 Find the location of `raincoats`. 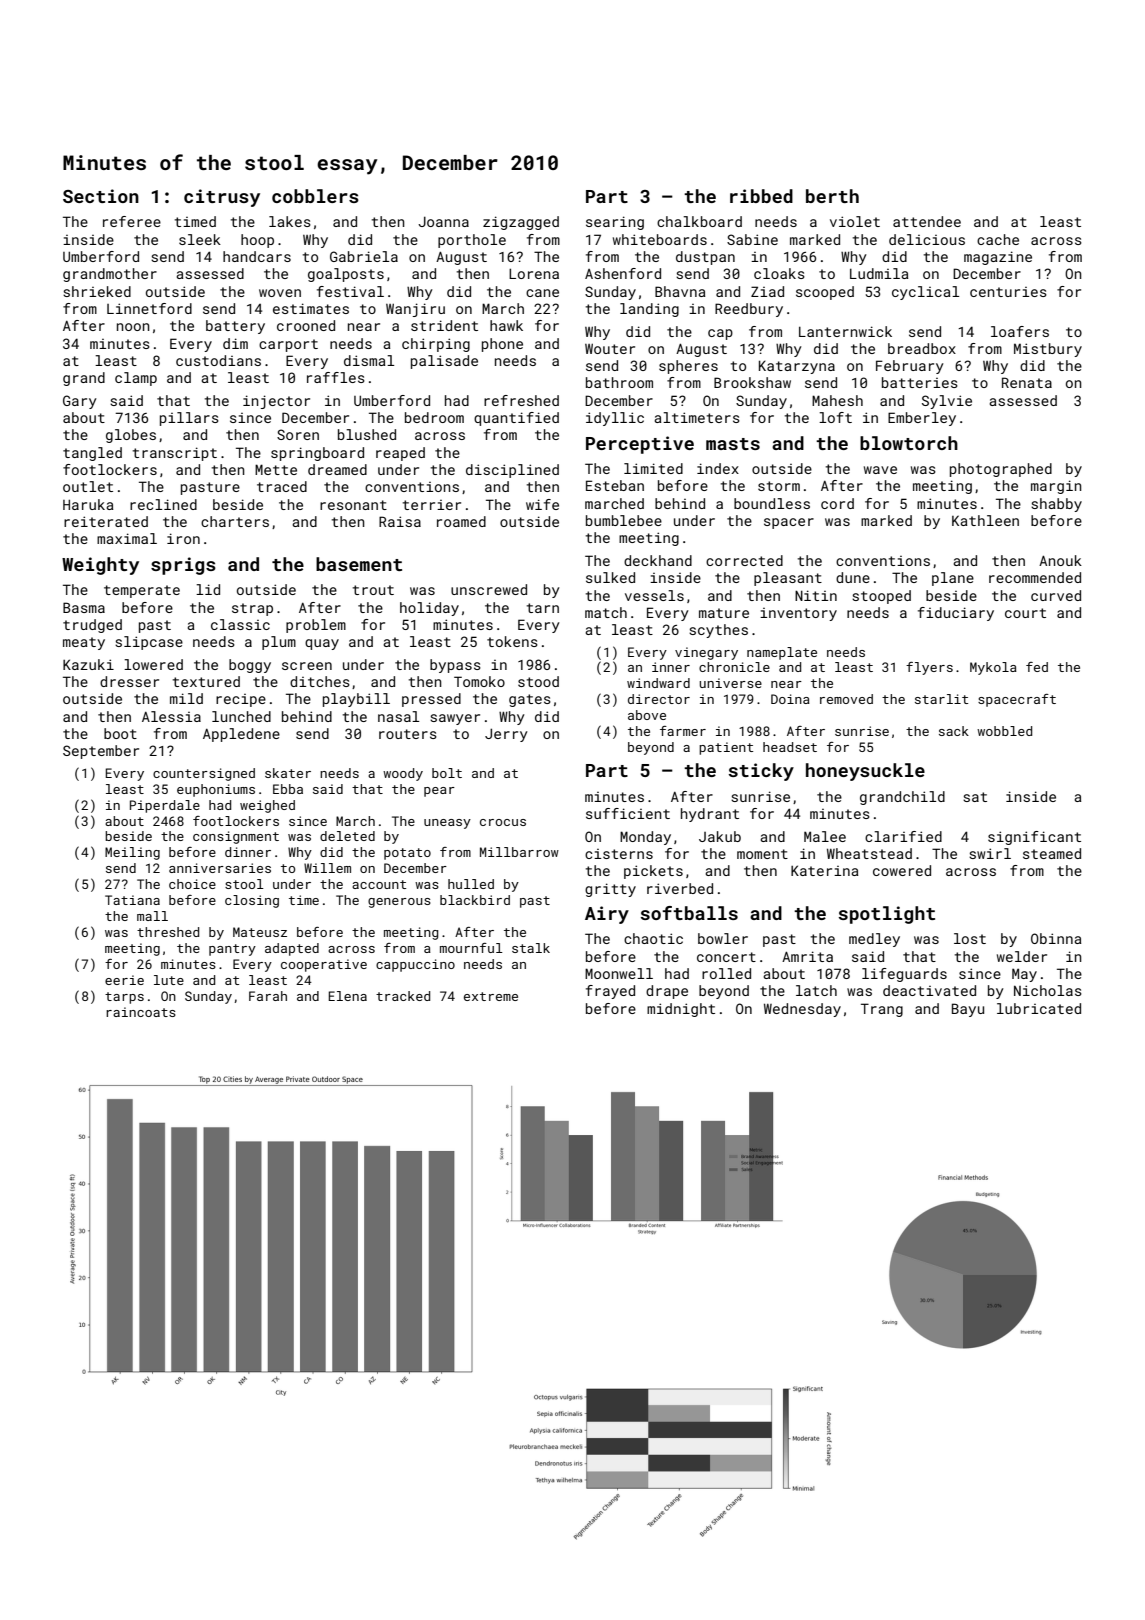

raincoats is located at coordinates (141, 1012).
